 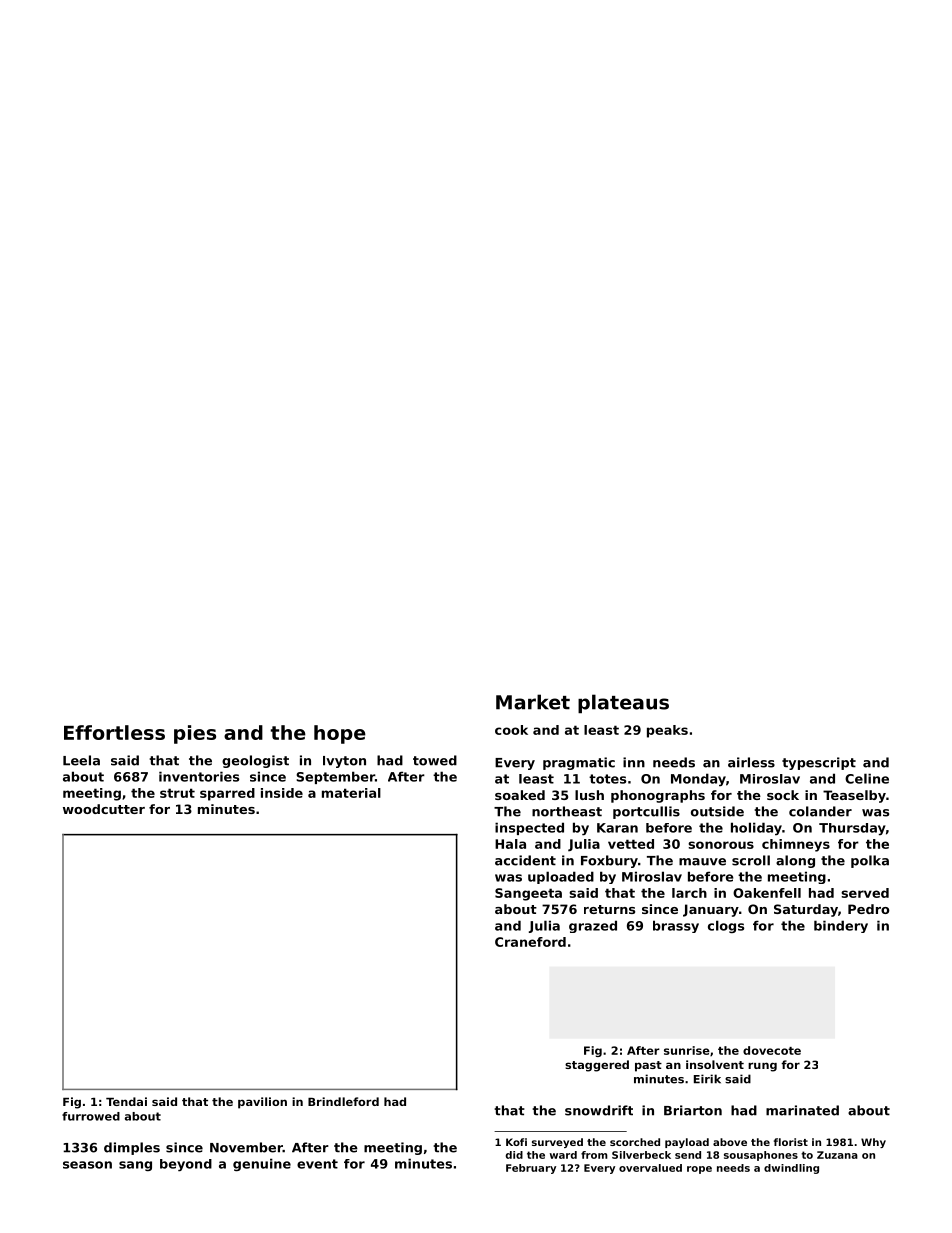 I want to click on sonorous, so click(x=721, y=845).
